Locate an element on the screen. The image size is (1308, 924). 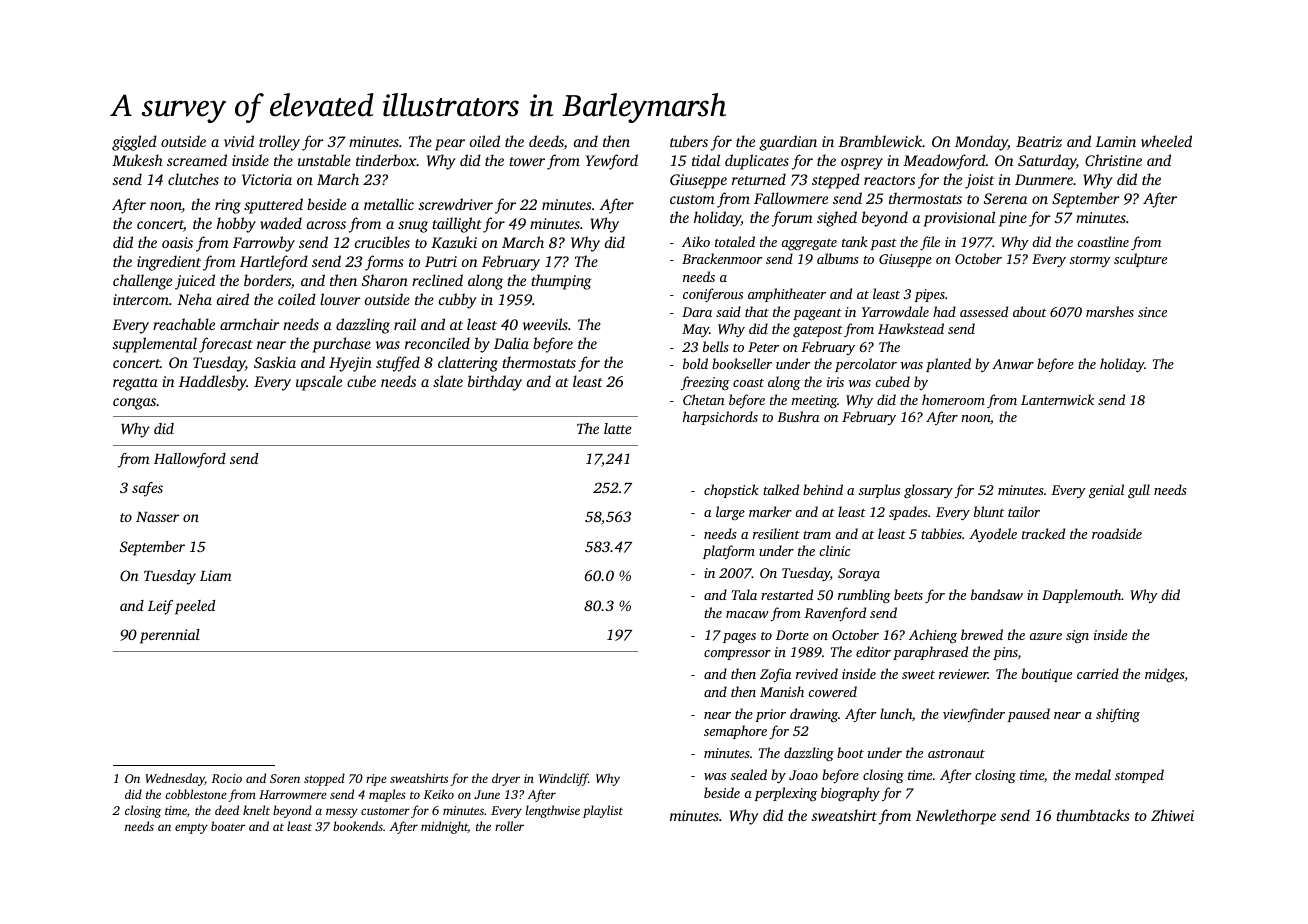
upscale is located at coordinates (319, 383).
